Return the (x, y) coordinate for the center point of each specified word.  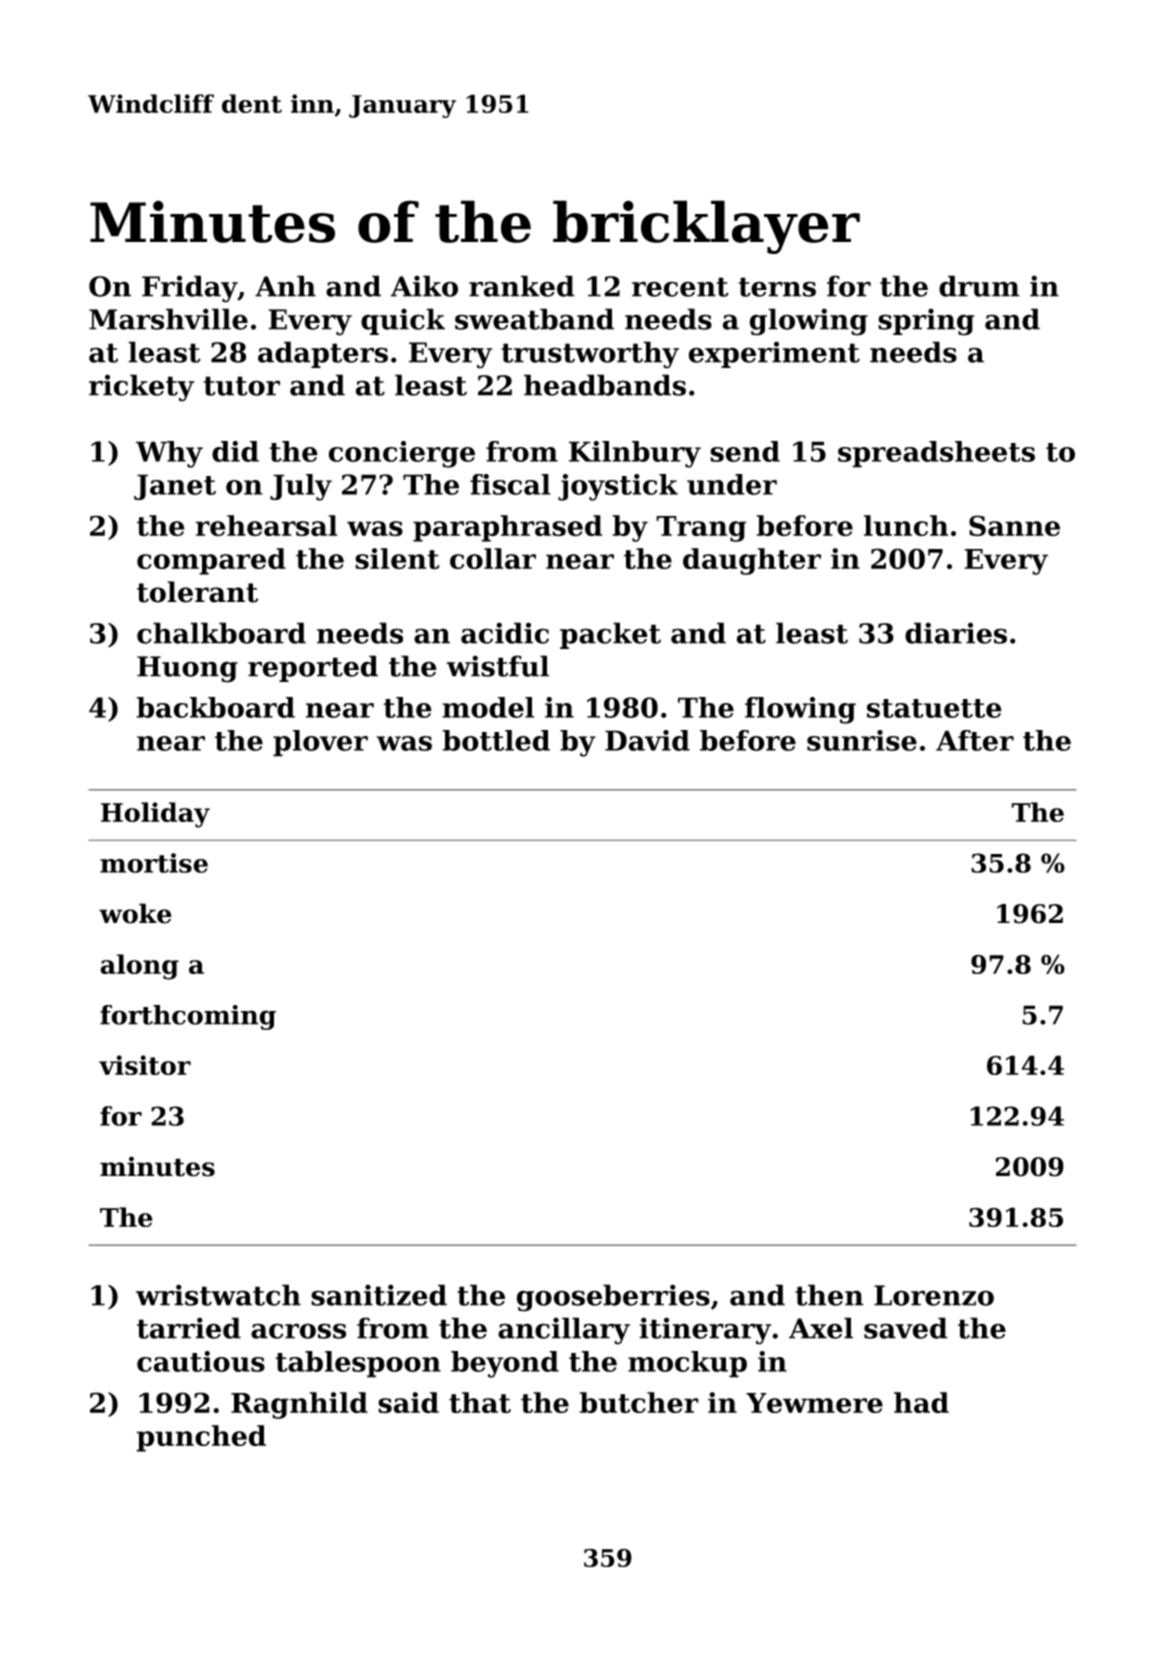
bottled (496, 740)
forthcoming (188, 1017)
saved (906, 1328)
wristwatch (218, 1295)
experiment (774, 354)
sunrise (862, 740)
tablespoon (358, 1364)
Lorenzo (934, 1295)
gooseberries (613, 1298)
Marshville (168, 319)
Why (169, 454)
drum (979, 286)
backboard (215, 707)
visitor (145, 1065)
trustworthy (590, 355)
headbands (605, 385)
